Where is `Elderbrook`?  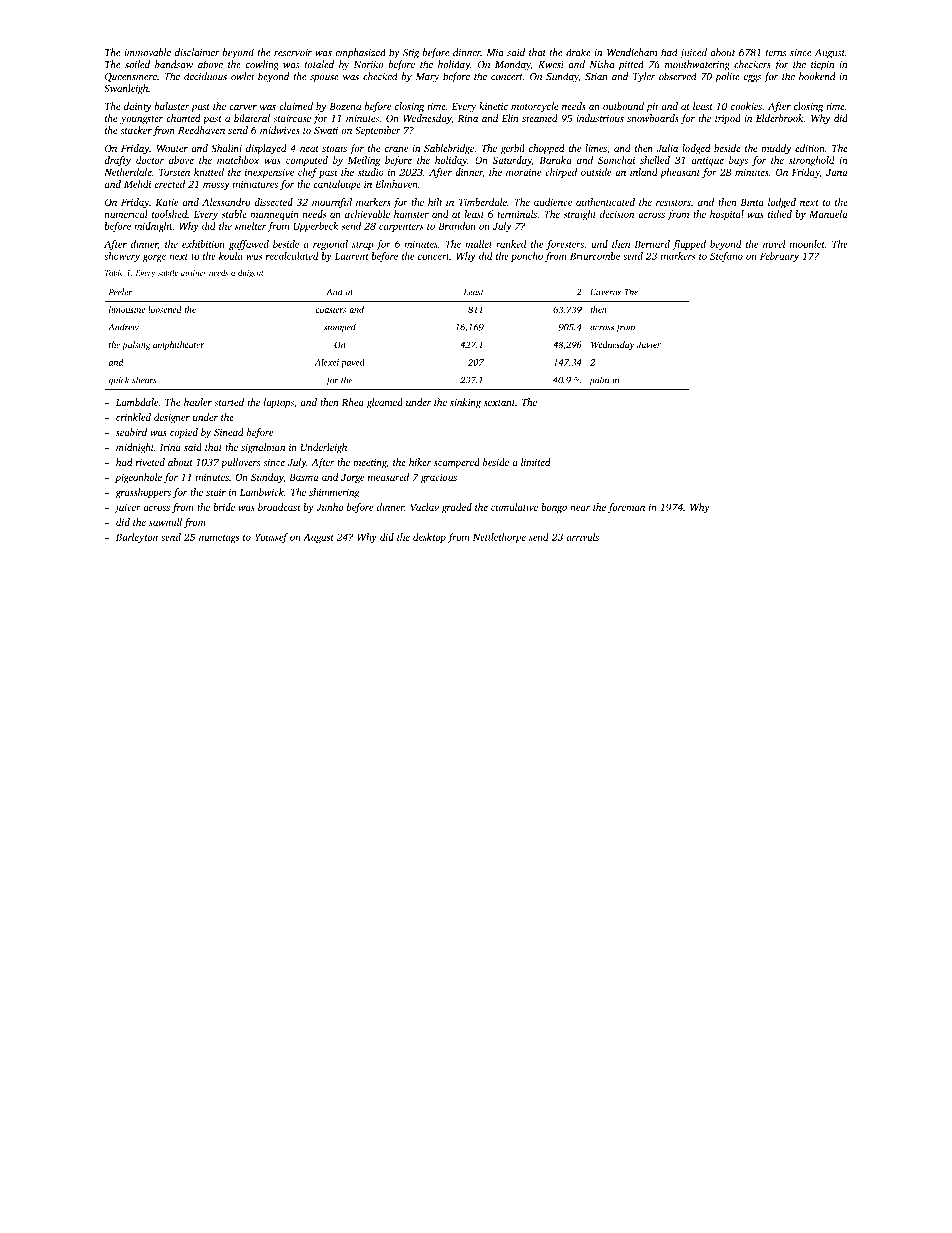 Elderbrook is located at coordinates (780, 118).
